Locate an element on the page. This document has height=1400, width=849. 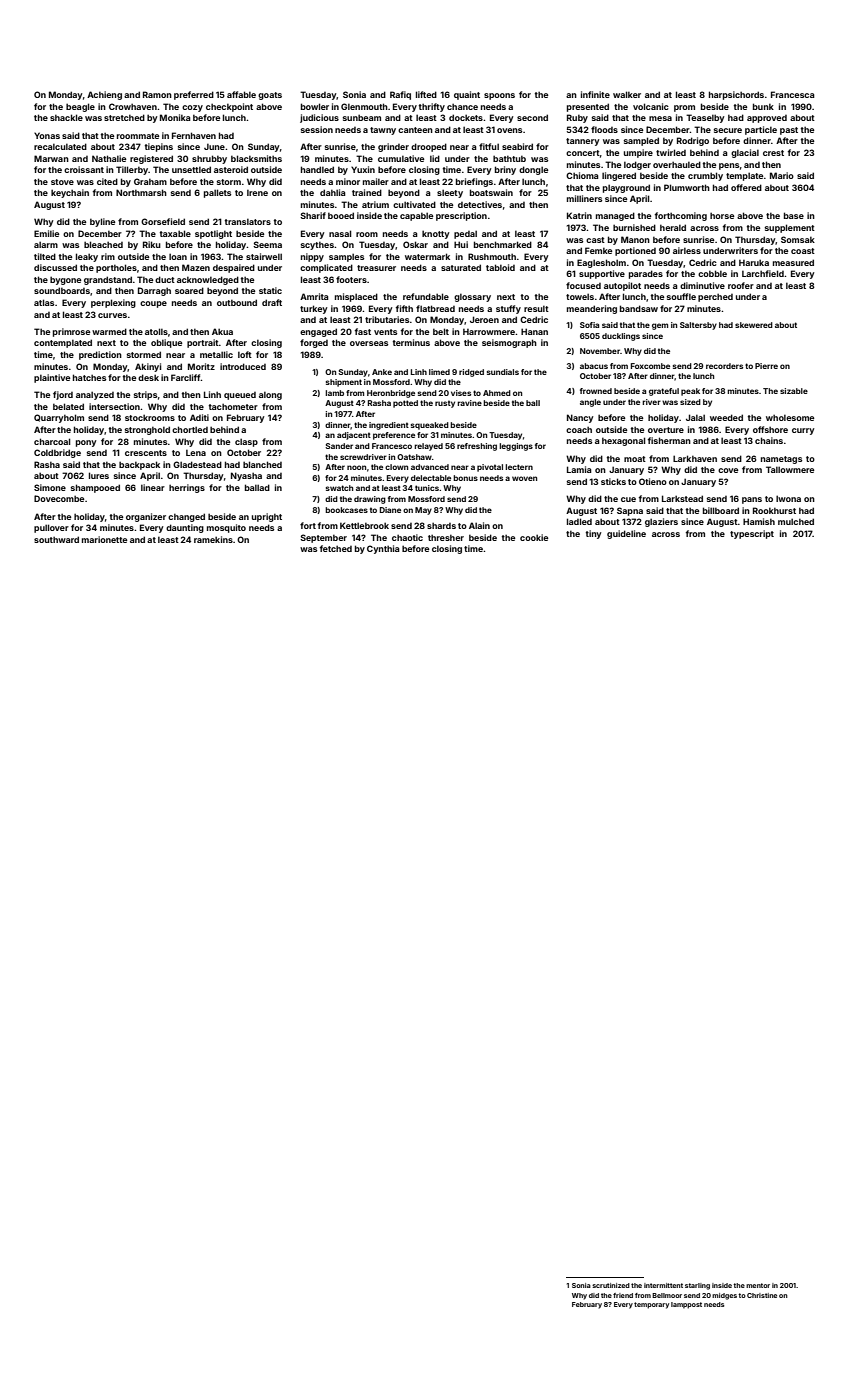
bathtub is located at coordinates (509, 158).
